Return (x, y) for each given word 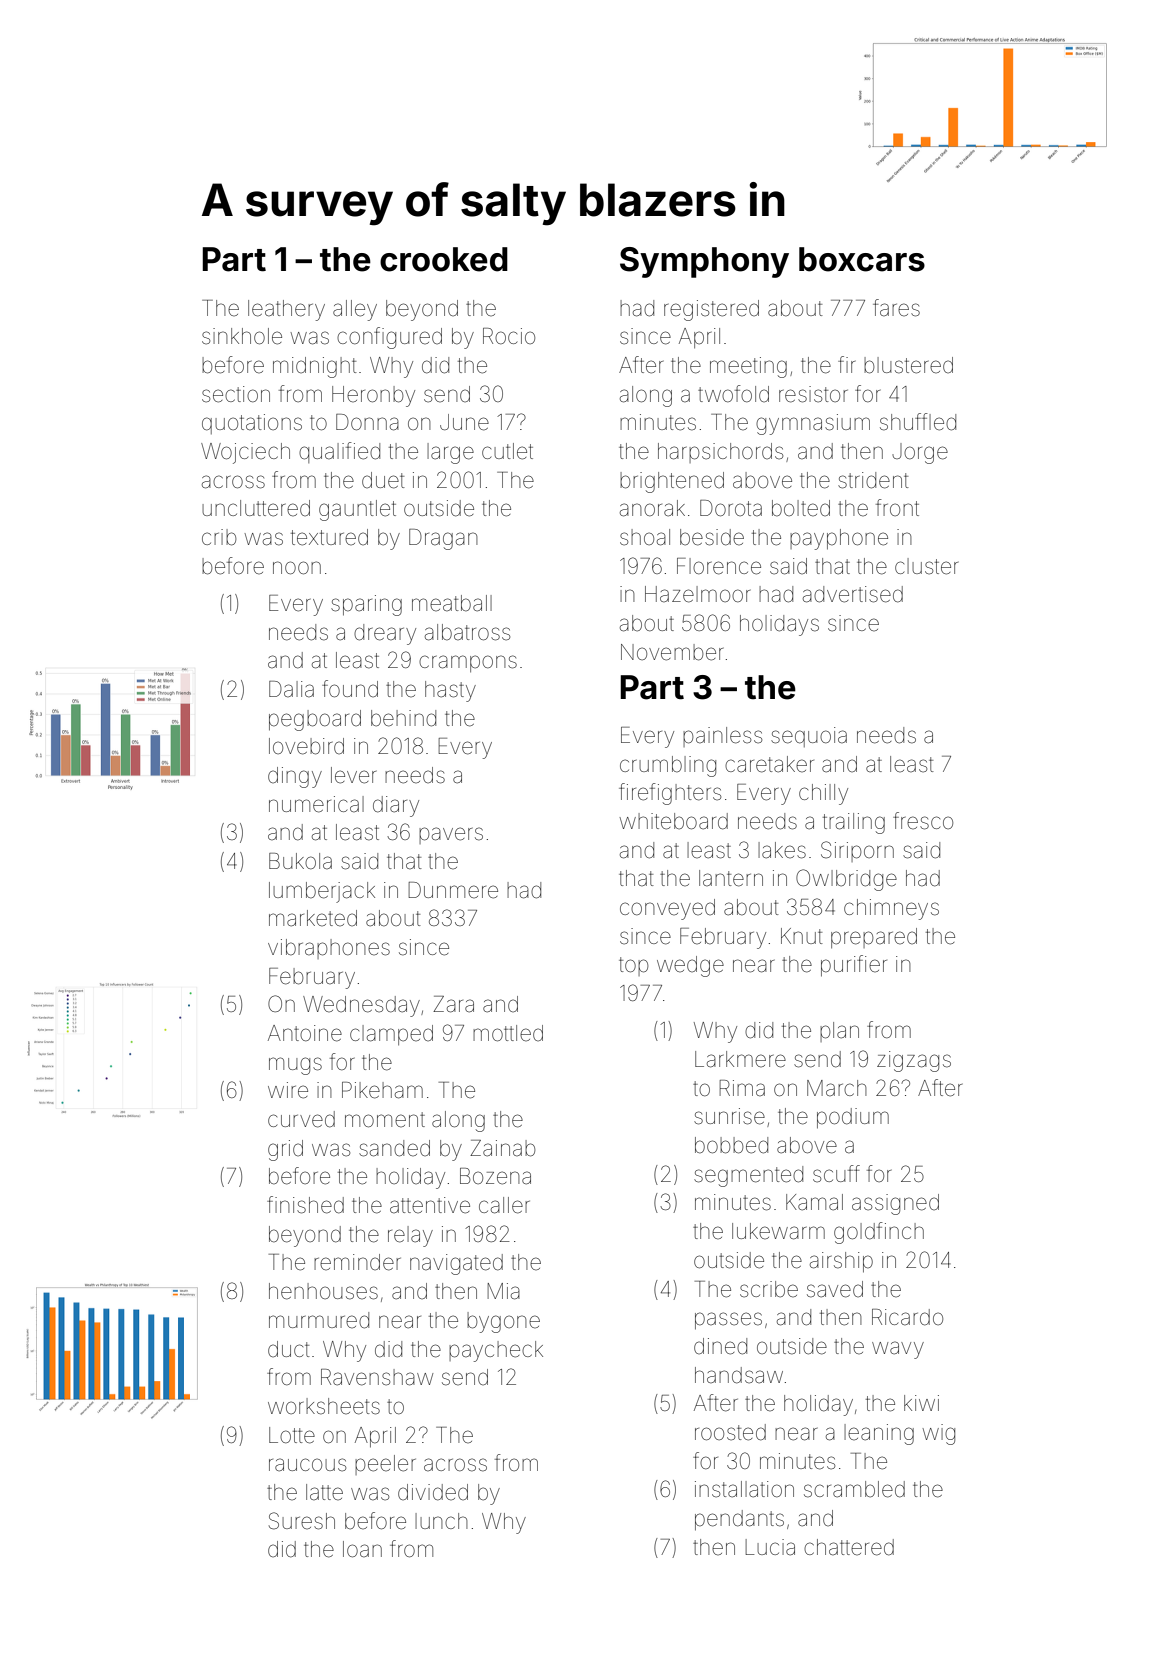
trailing (854, 823)
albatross (467, 632)
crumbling (668, 766)
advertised (853, 594)
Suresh (302, 1521)
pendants (739, 1520)
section (236, 394)
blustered (908, 365)
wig (939, 1434)
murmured (319, 1320)
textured (329, 537)
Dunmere (453, 890)
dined (720, 1346)
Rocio (509, 336)
